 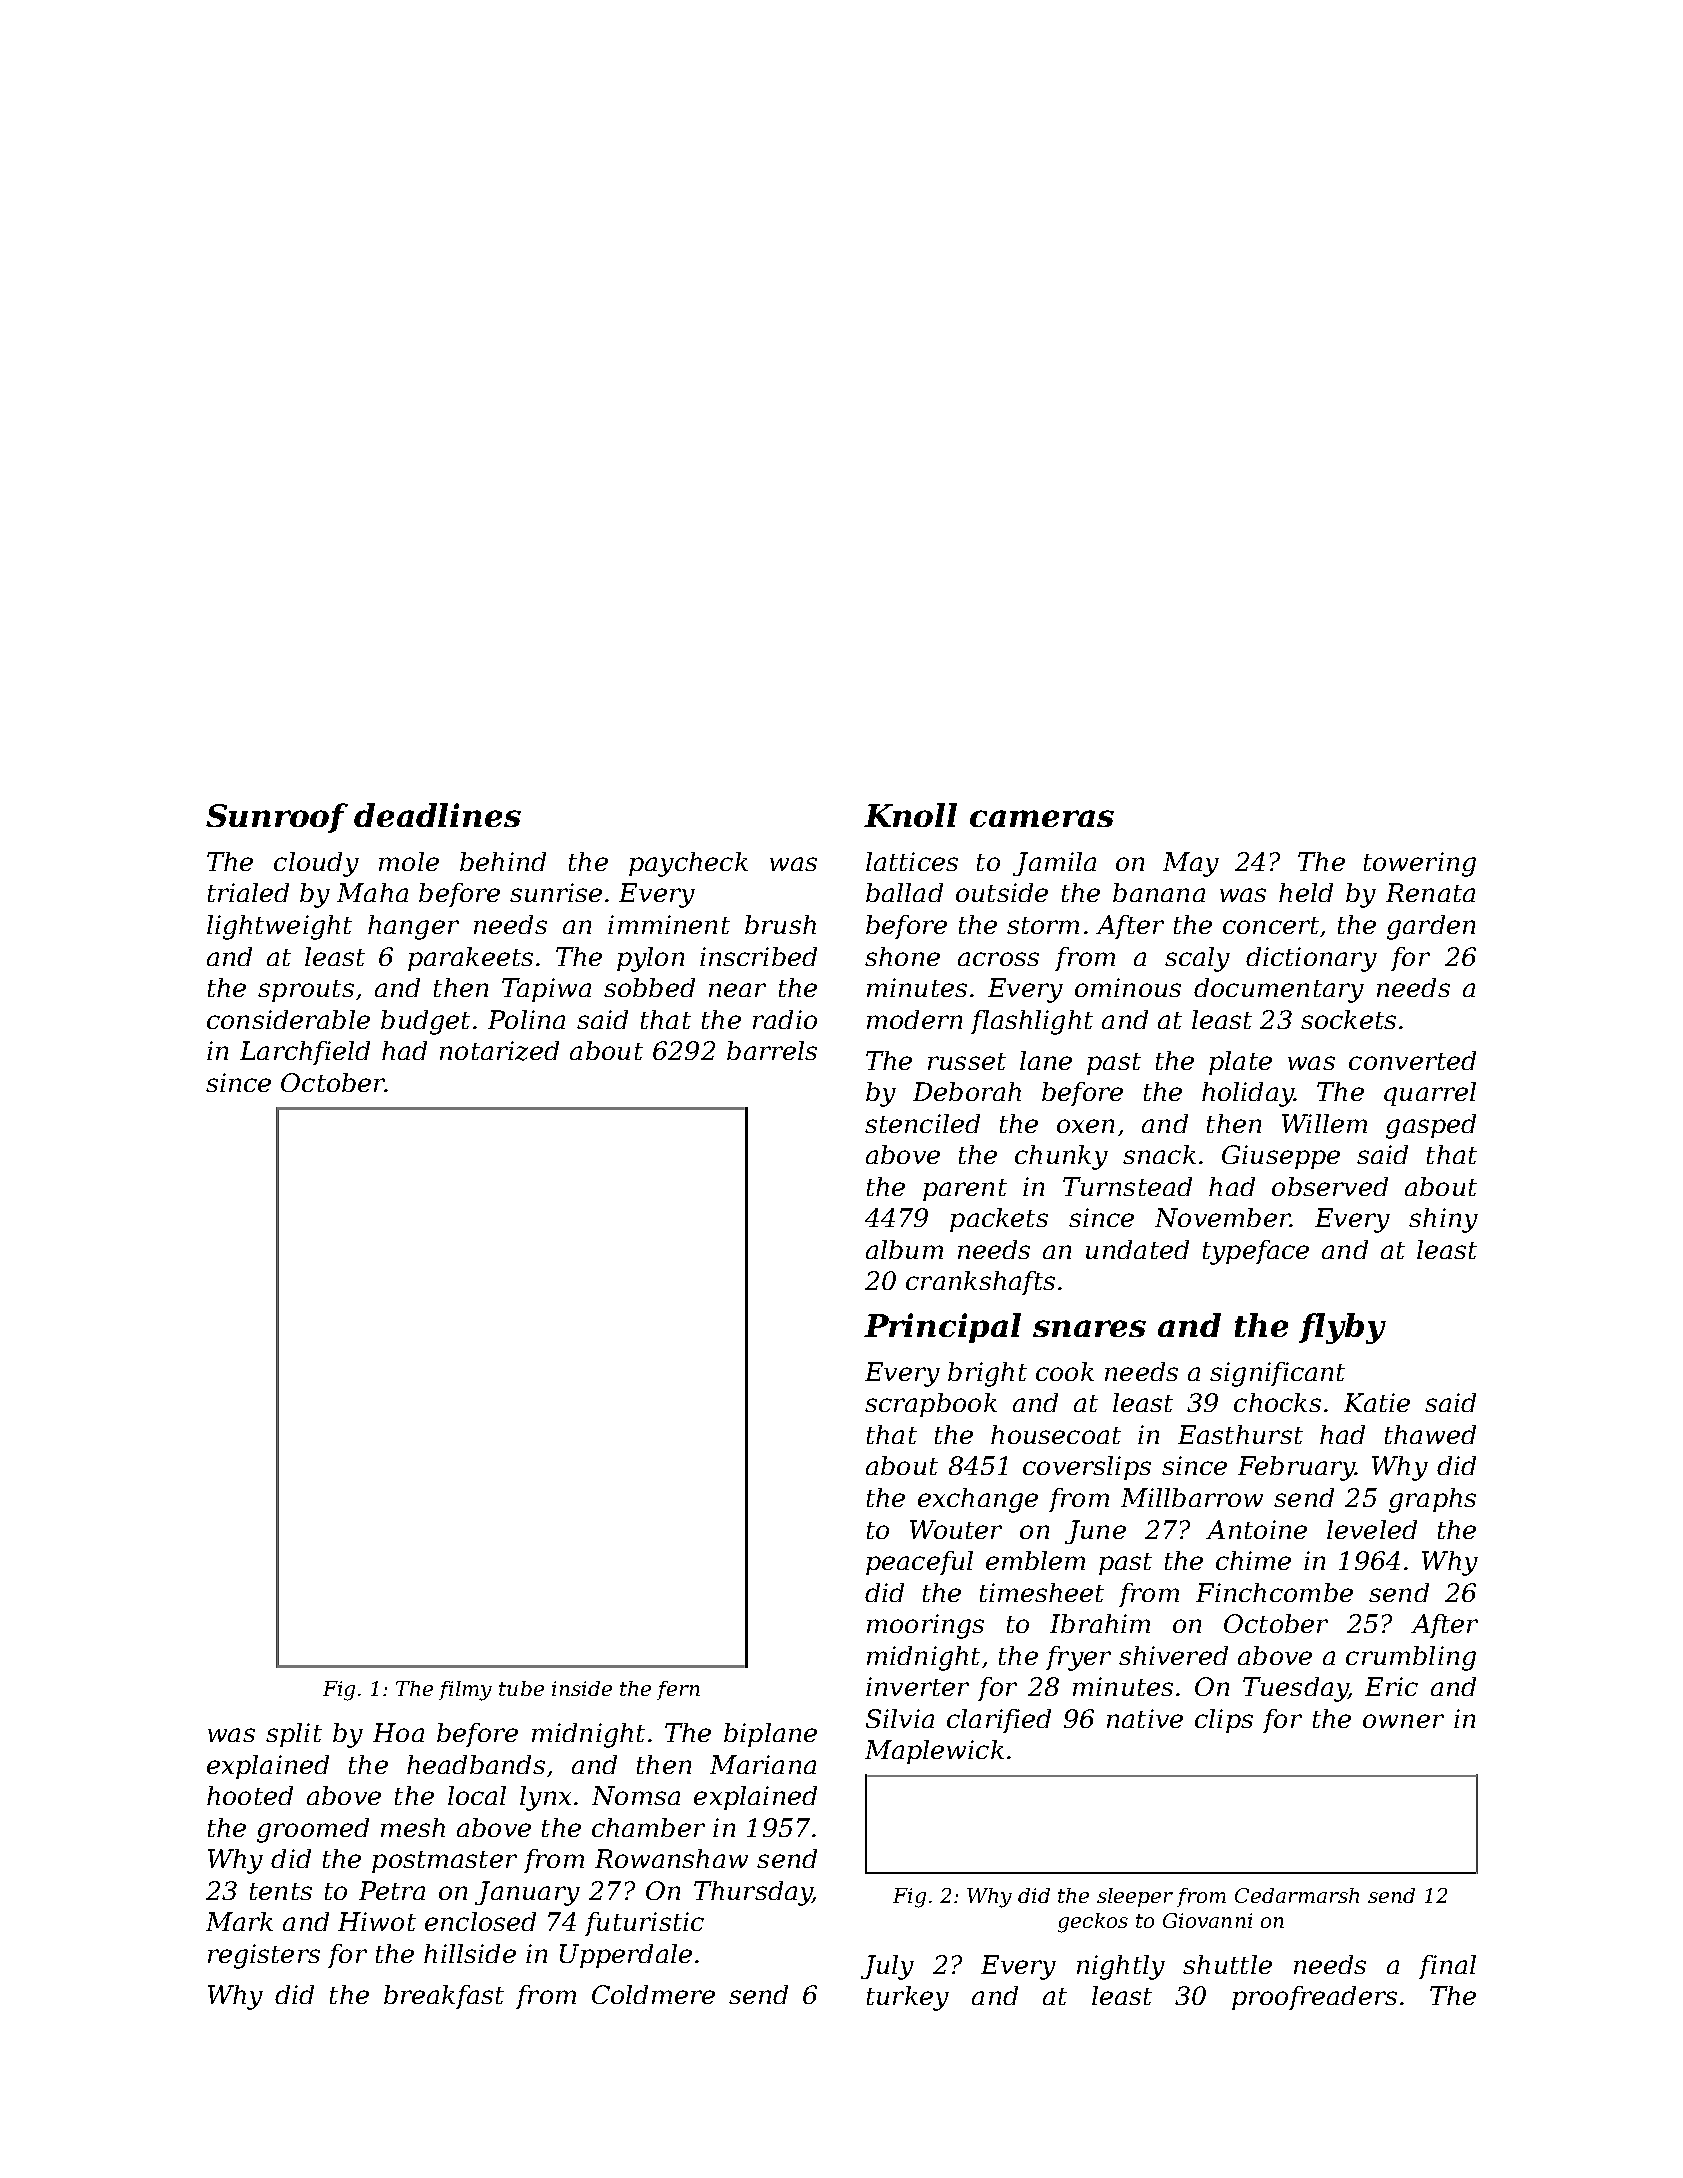 What do you see at coordinates (250, 1795) in the image?
I see `hooted` at bounding box center [250, 1795].
